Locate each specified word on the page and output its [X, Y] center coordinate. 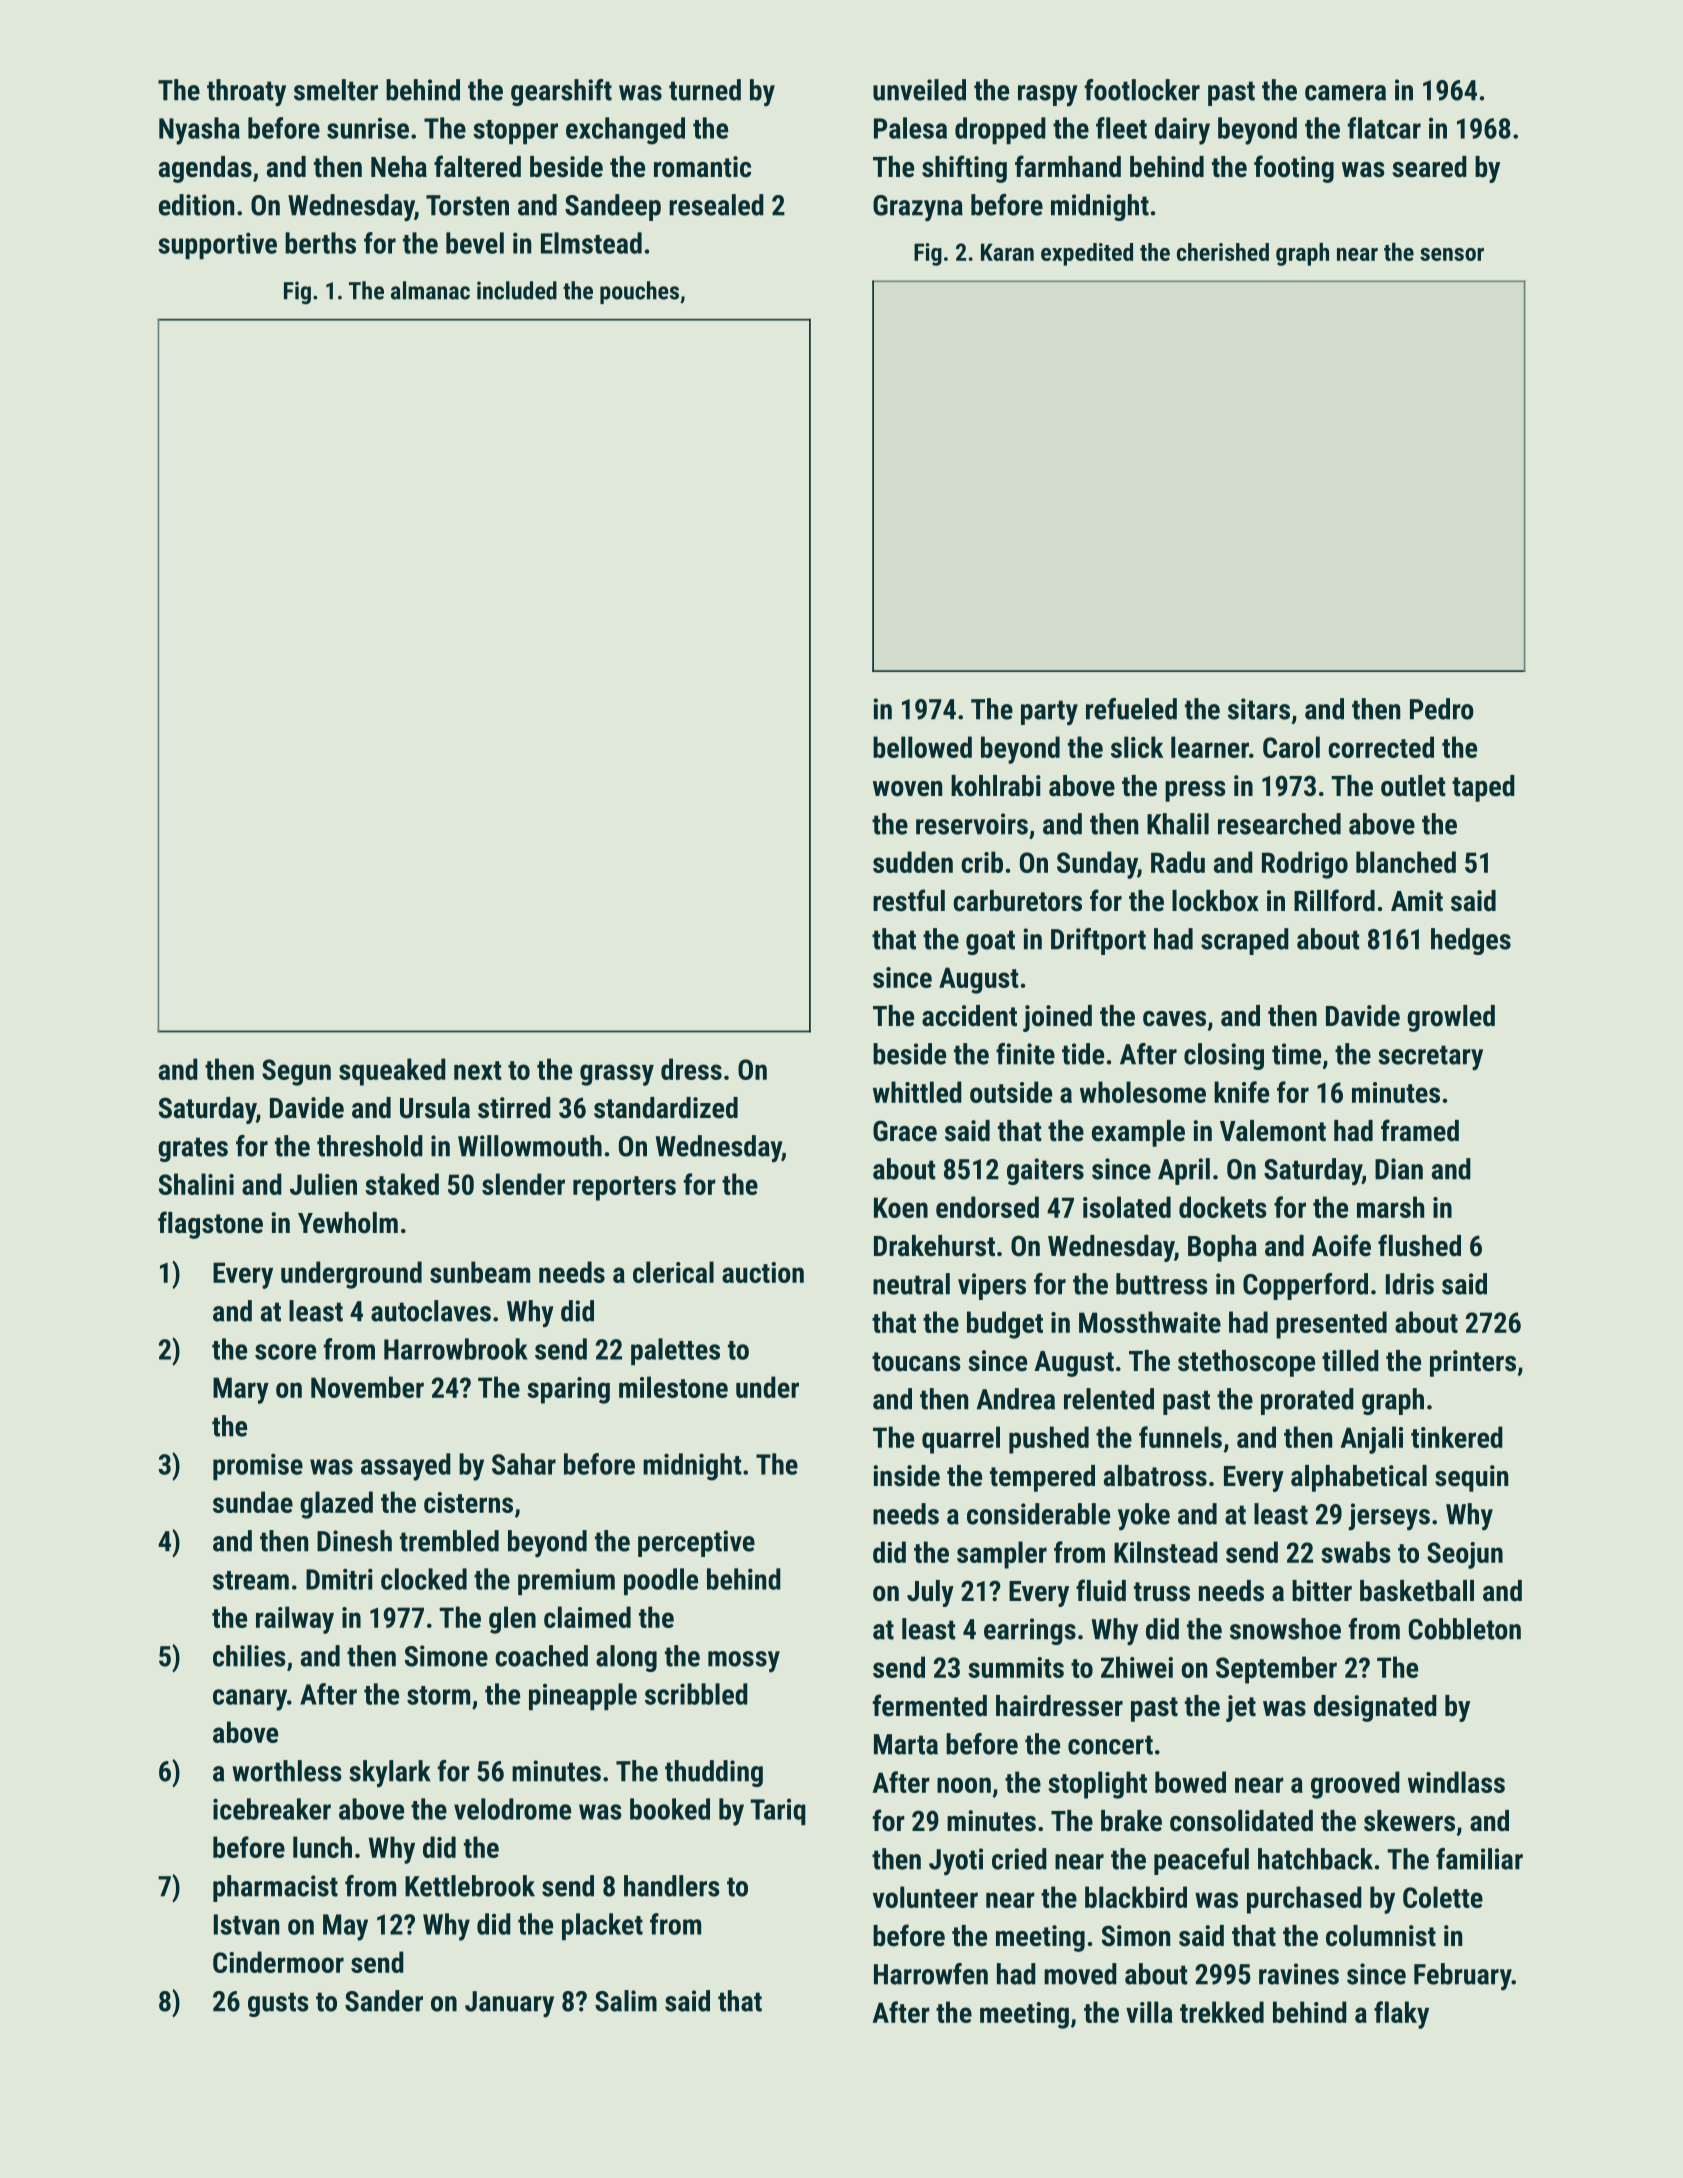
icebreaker [272, 1809]
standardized [666, 1108]
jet [1241, 1708]
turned [705, 90]
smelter [336, 90]
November [367, 1387]
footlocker [1142, 90]
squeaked [392, 1072]
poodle [661, 1581]
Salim [626, 2001]
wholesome [1143, 1092]
